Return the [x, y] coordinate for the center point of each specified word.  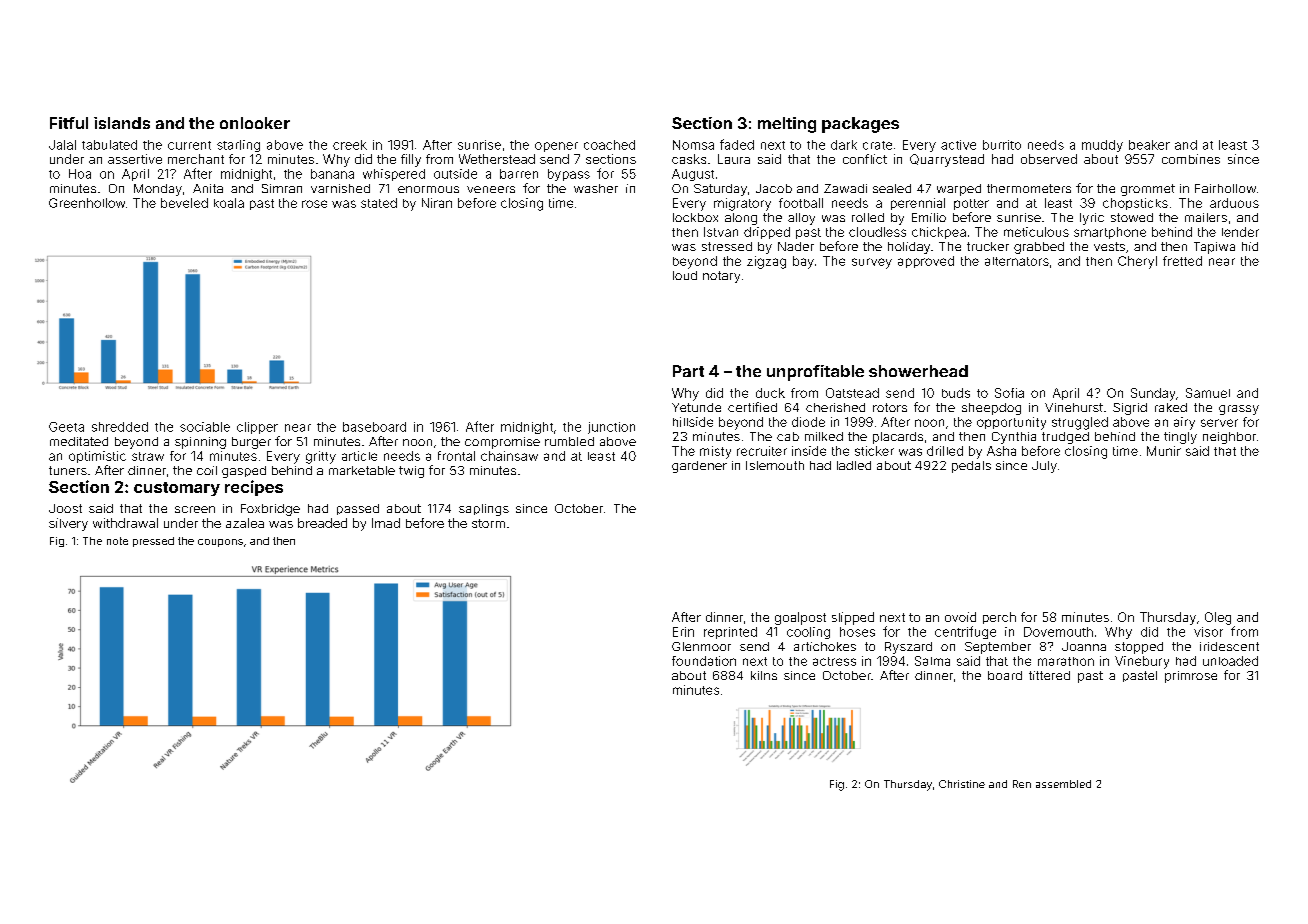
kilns [764, 675]
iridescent [1229, 646]
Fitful [69, 123]
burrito [1002, 145]
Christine [962, 784]
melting [787, 125]
